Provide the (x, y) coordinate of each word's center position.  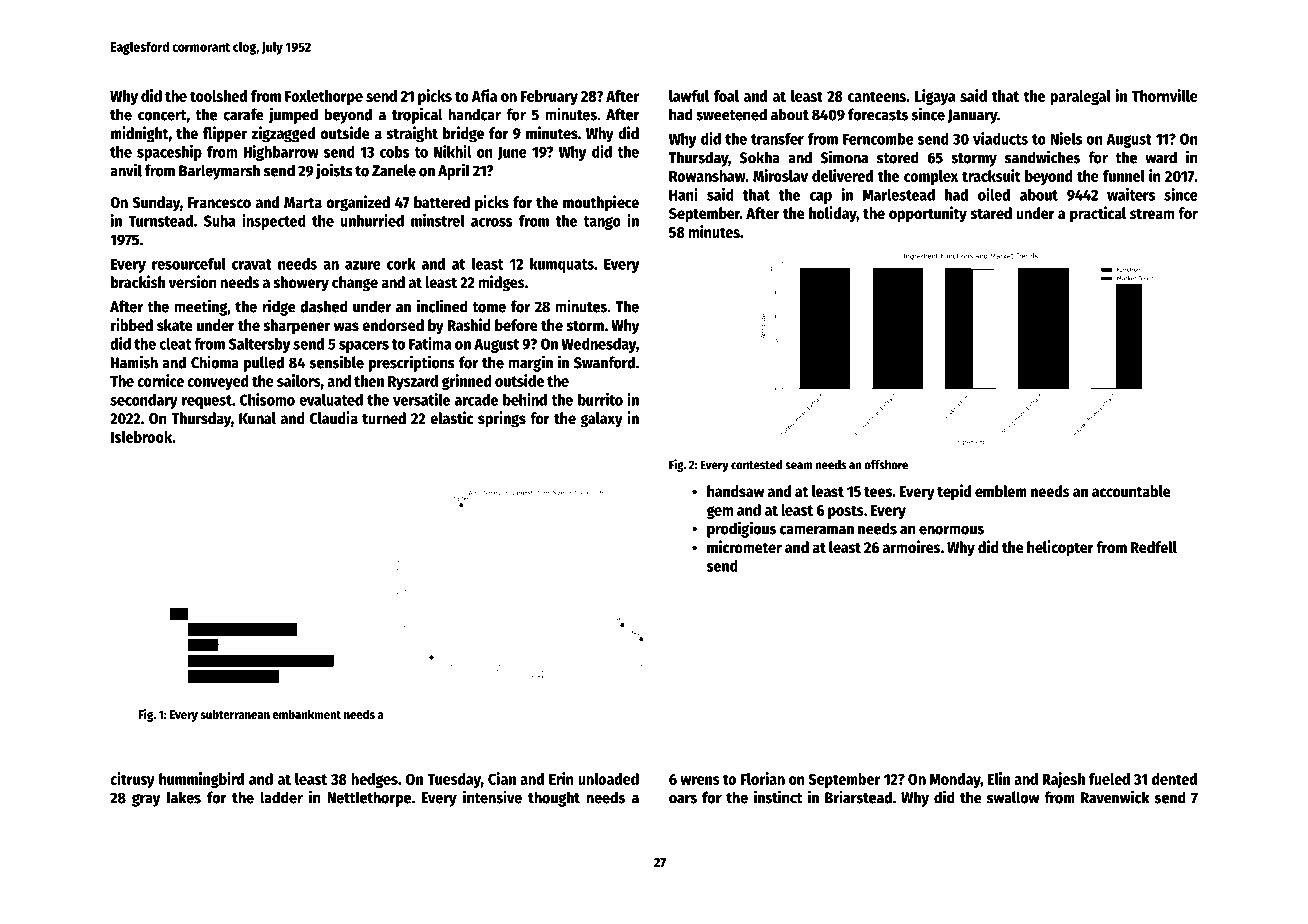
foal (726, 96)
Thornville (1165, 95)
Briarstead (858, 797)
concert (162, 115)
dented (1174, 779)
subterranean (235, 714)
